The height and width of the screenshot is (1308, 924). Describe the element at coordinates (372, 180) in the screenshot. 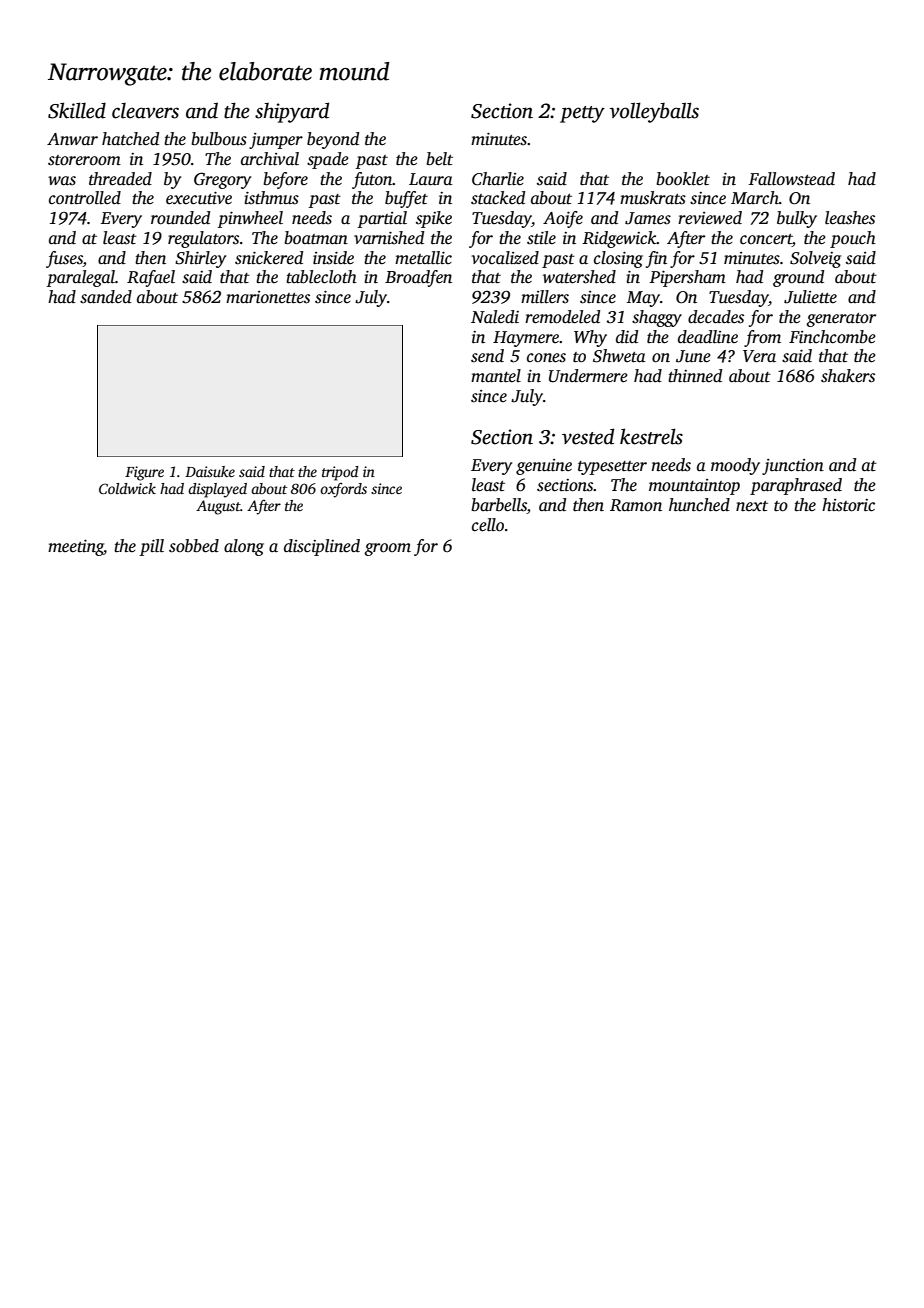

I see `futon` at that location.
